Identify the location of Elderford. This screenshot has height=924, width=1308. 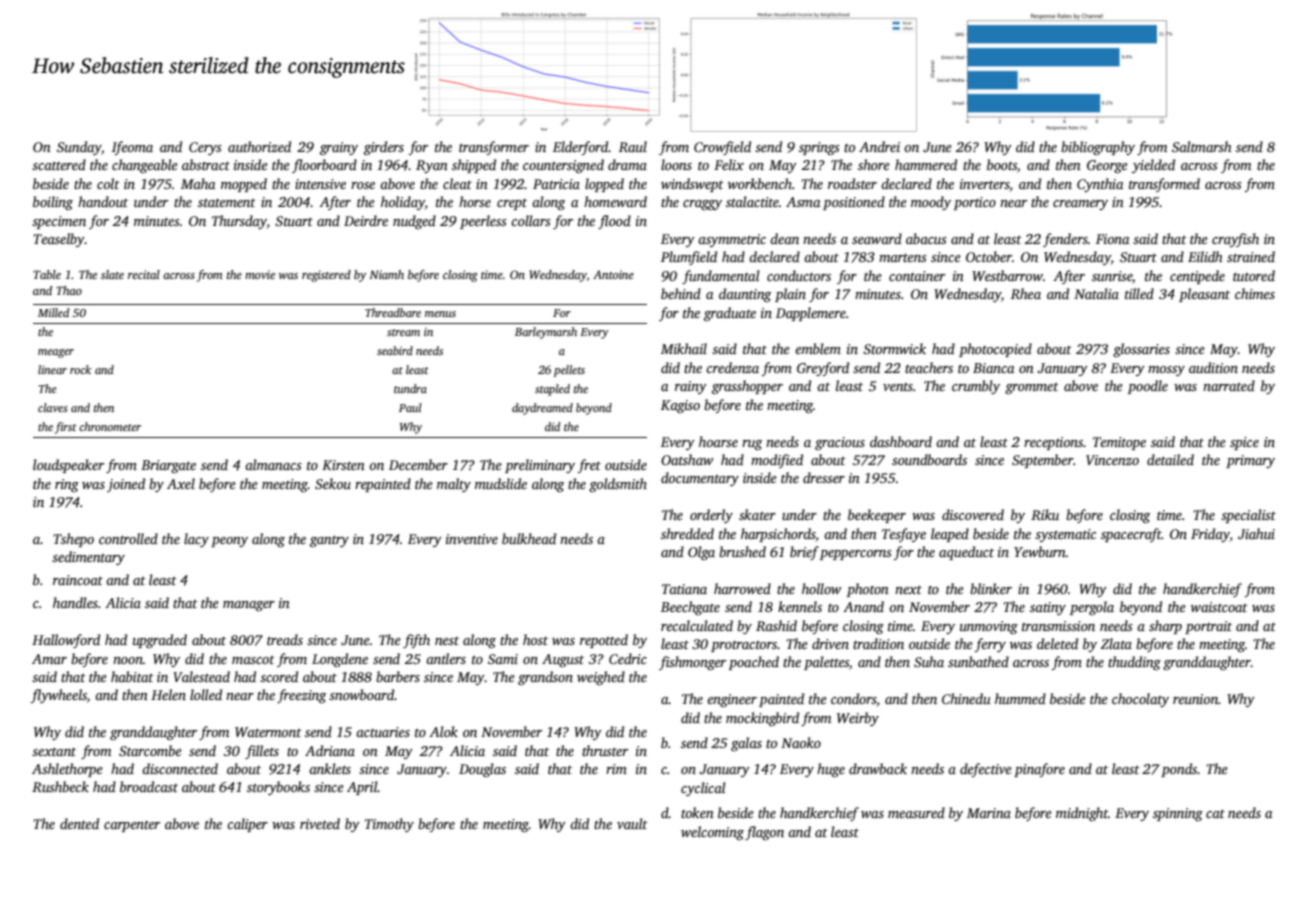
(581, 148).
